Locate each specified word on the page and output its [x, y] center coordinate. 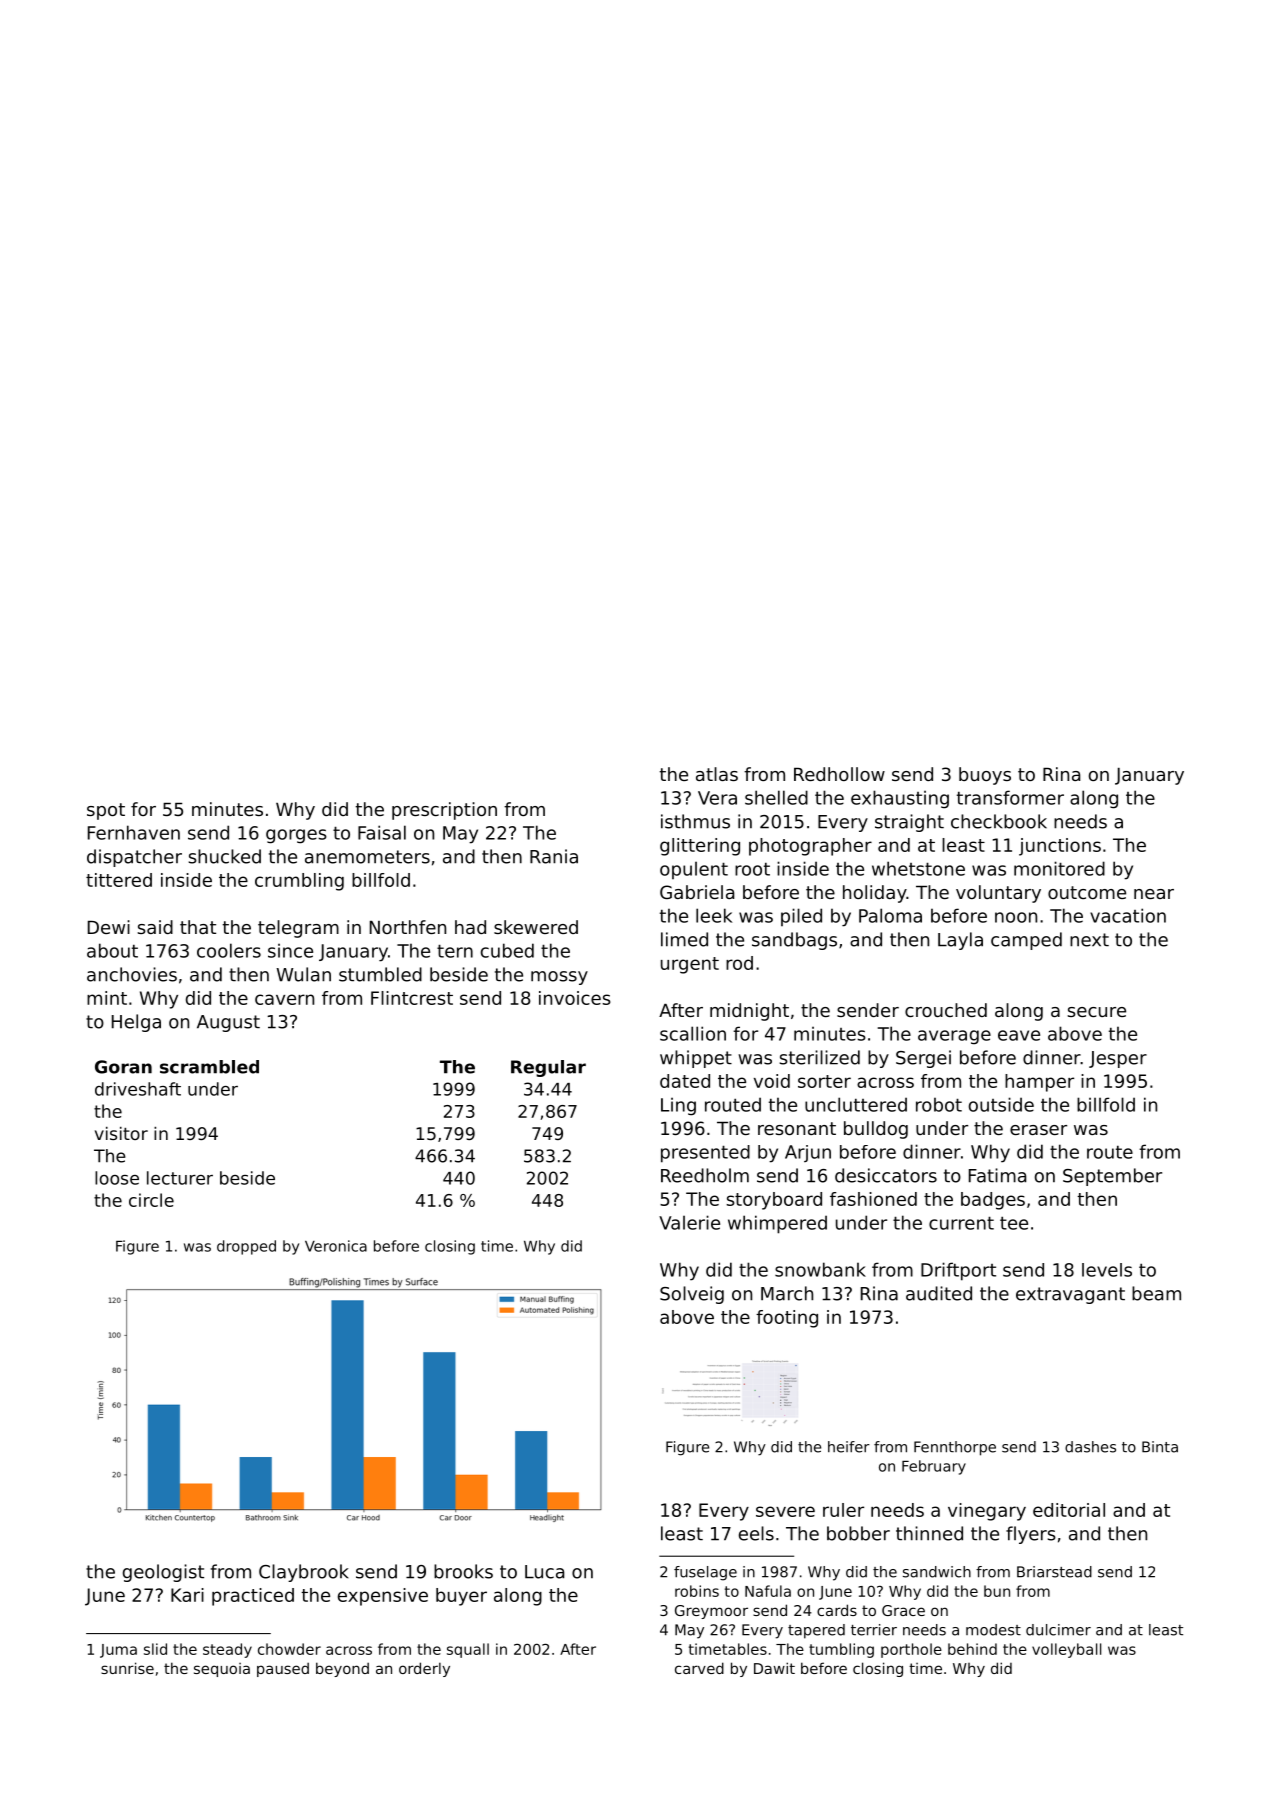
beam [1156, 1293]
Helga [136, 1023]
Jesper [1118, 1059]
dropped [246, 1247]
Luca [544, 1572]
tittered [119, 880]
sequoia [222, 1670]
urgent [690, 965]
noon [1016, 917]
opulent [694, 870]
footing [787, 1319]
